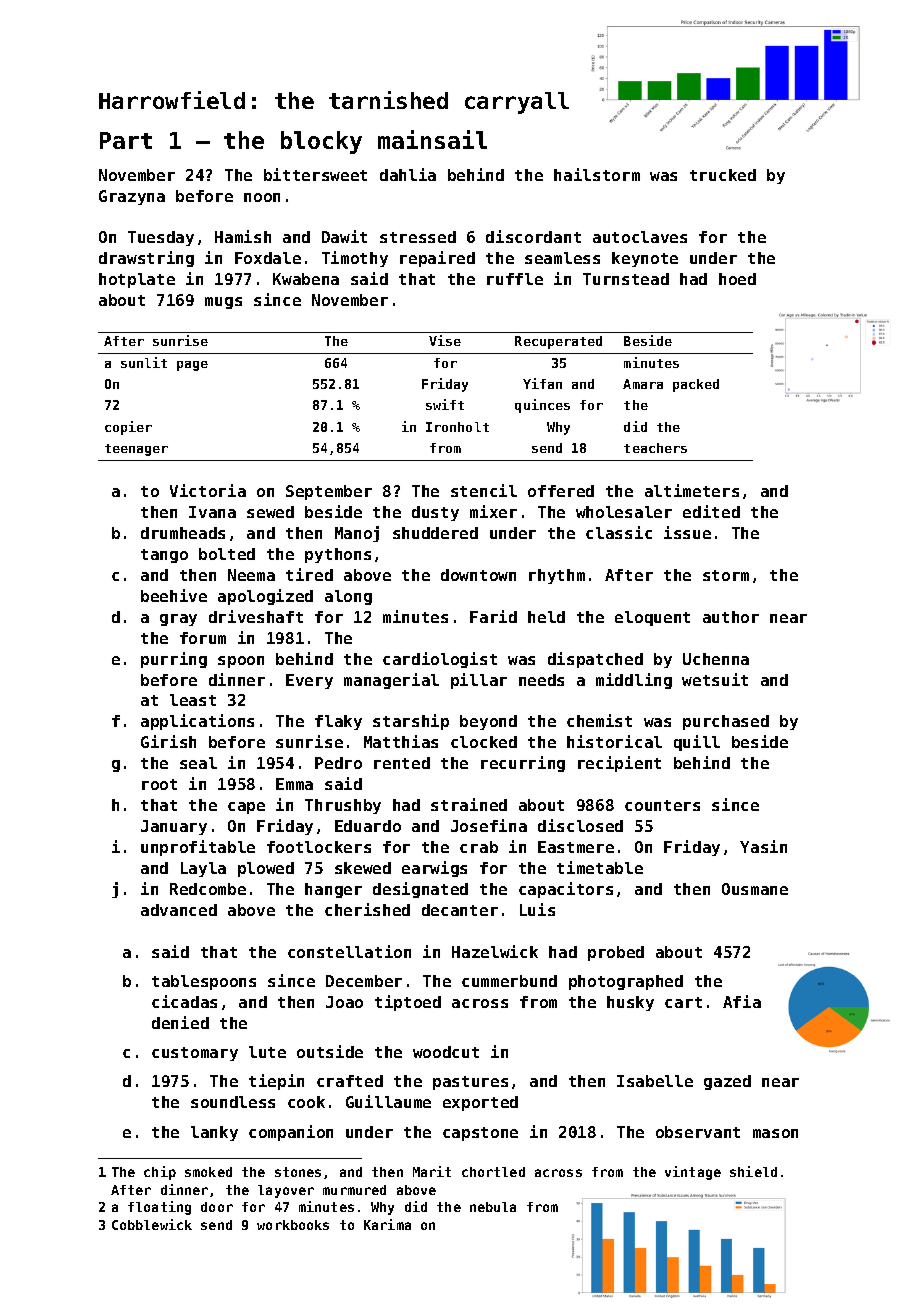 This image has width=908, height=1316. Describe the element at coordinates (432, 139) in the image. I see `mainsail` at that location.
